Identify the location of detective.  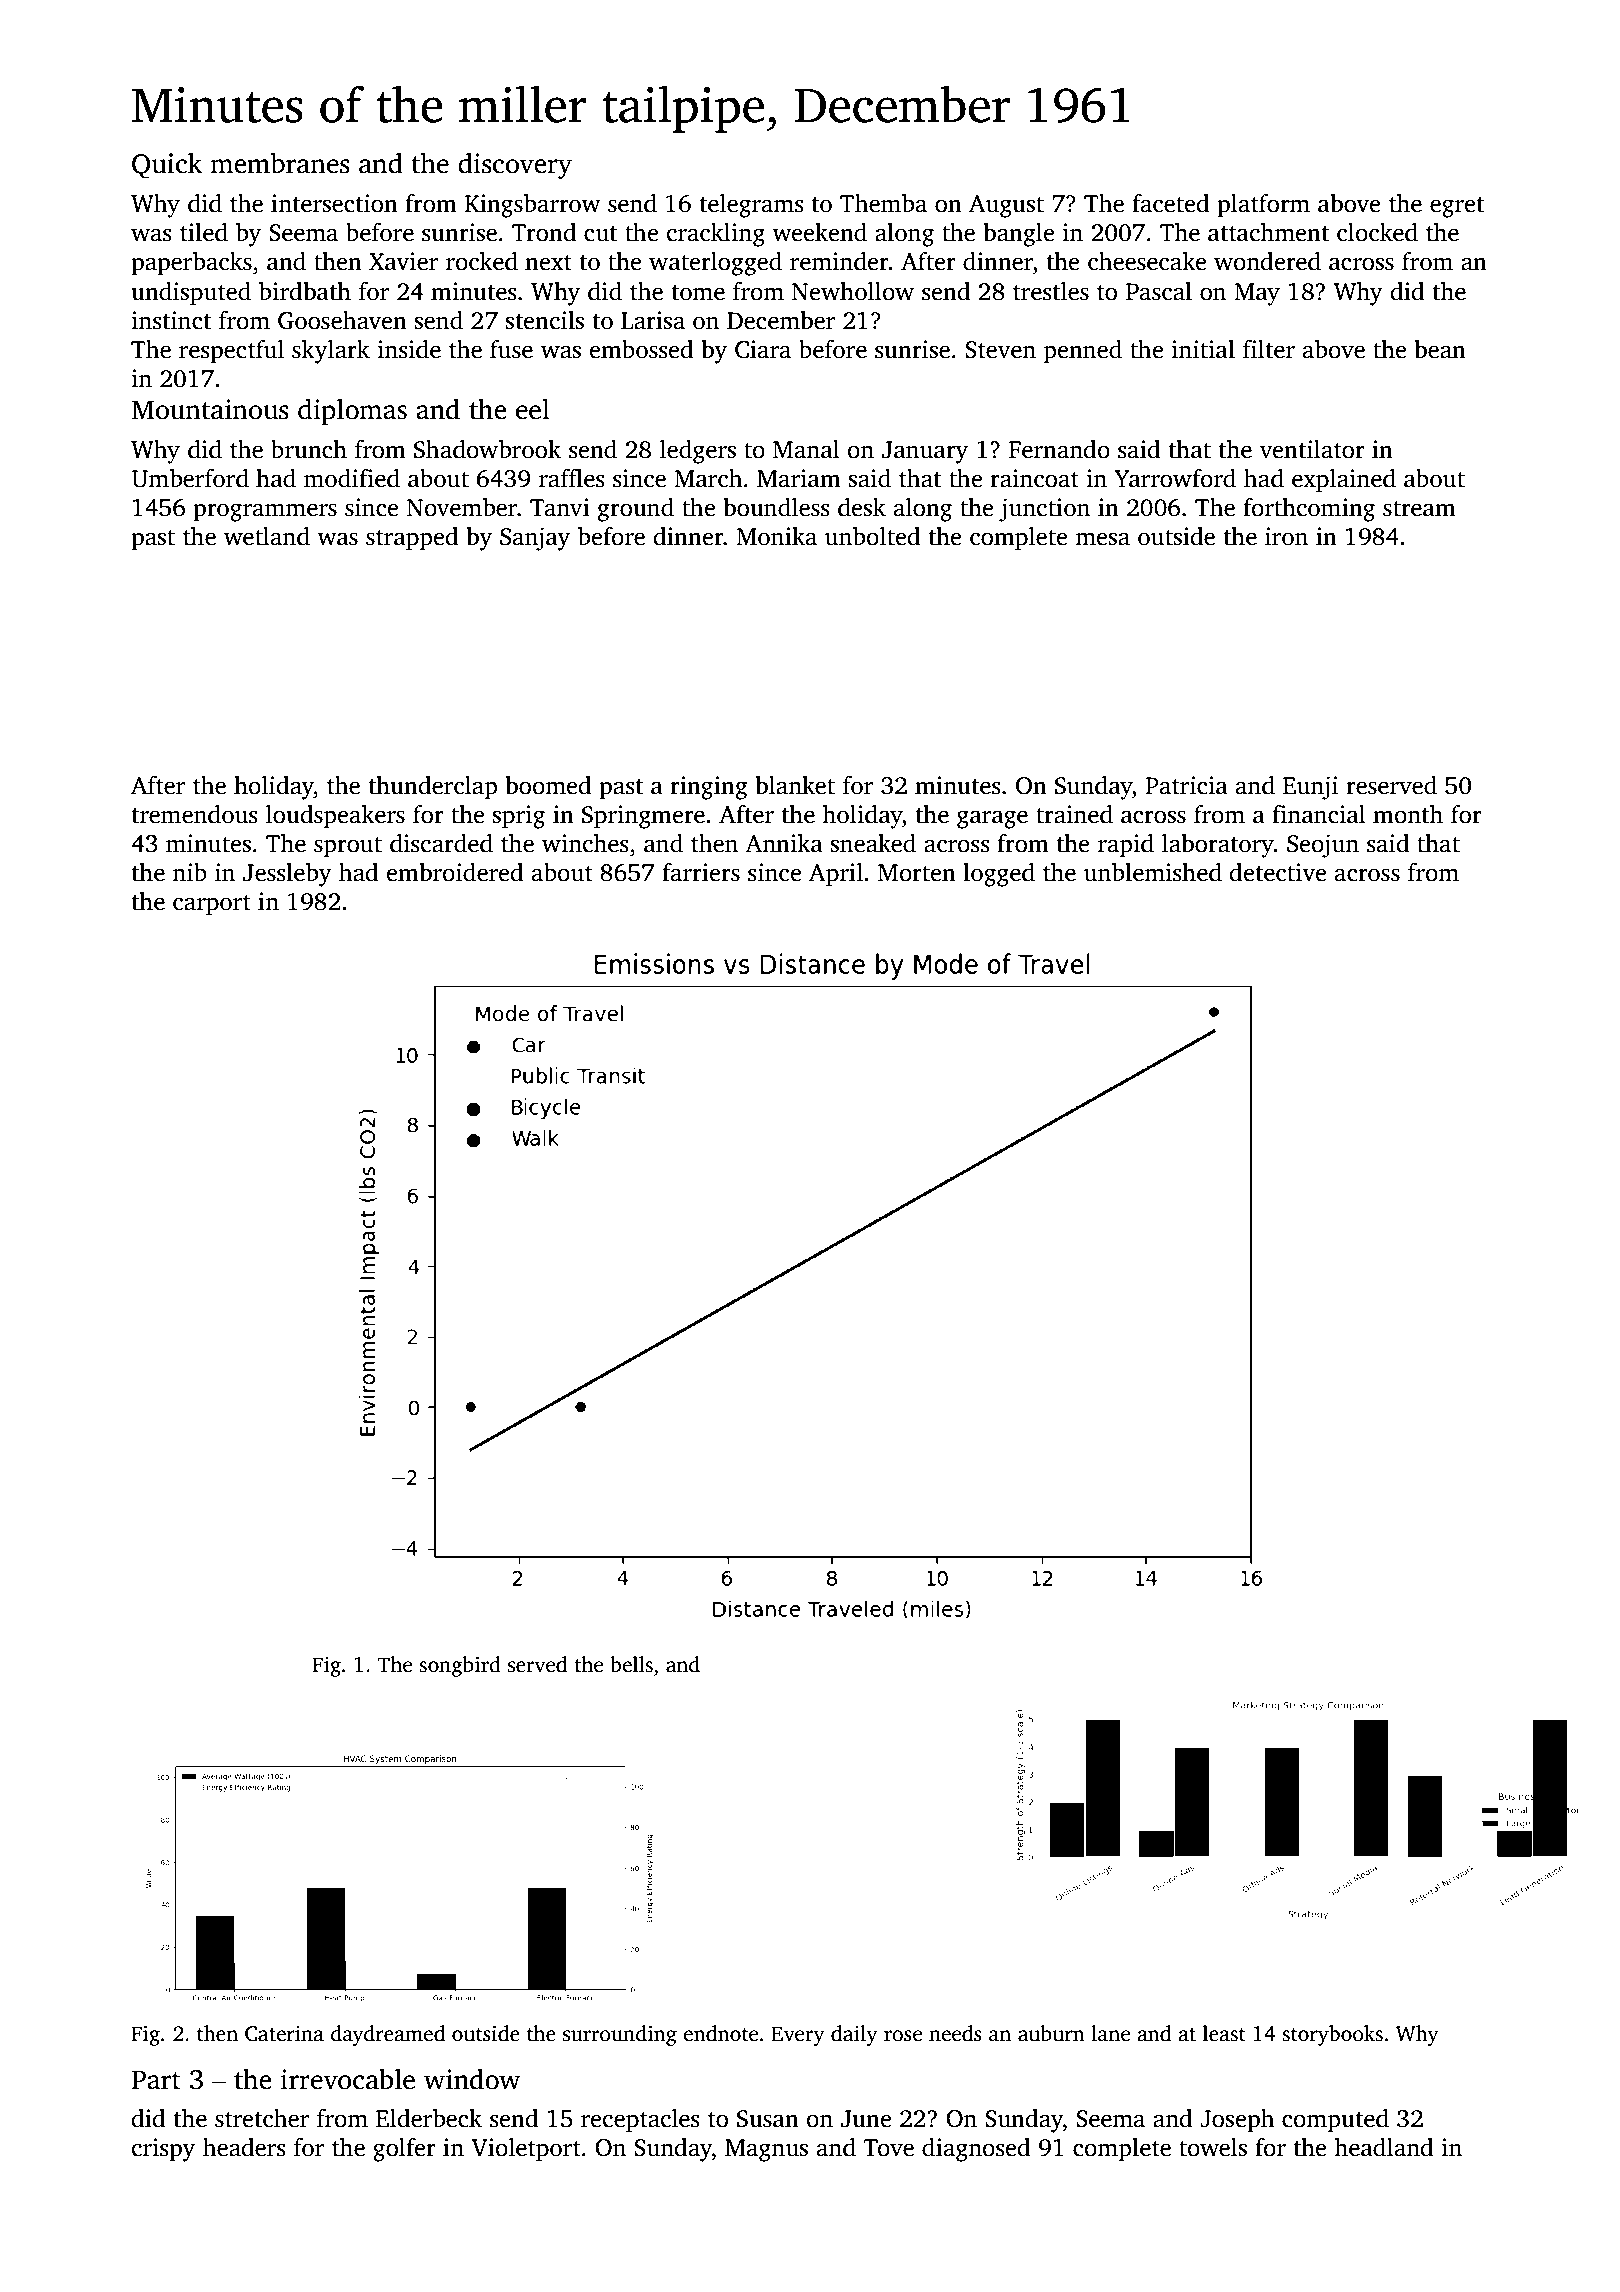
(1278, 872).
